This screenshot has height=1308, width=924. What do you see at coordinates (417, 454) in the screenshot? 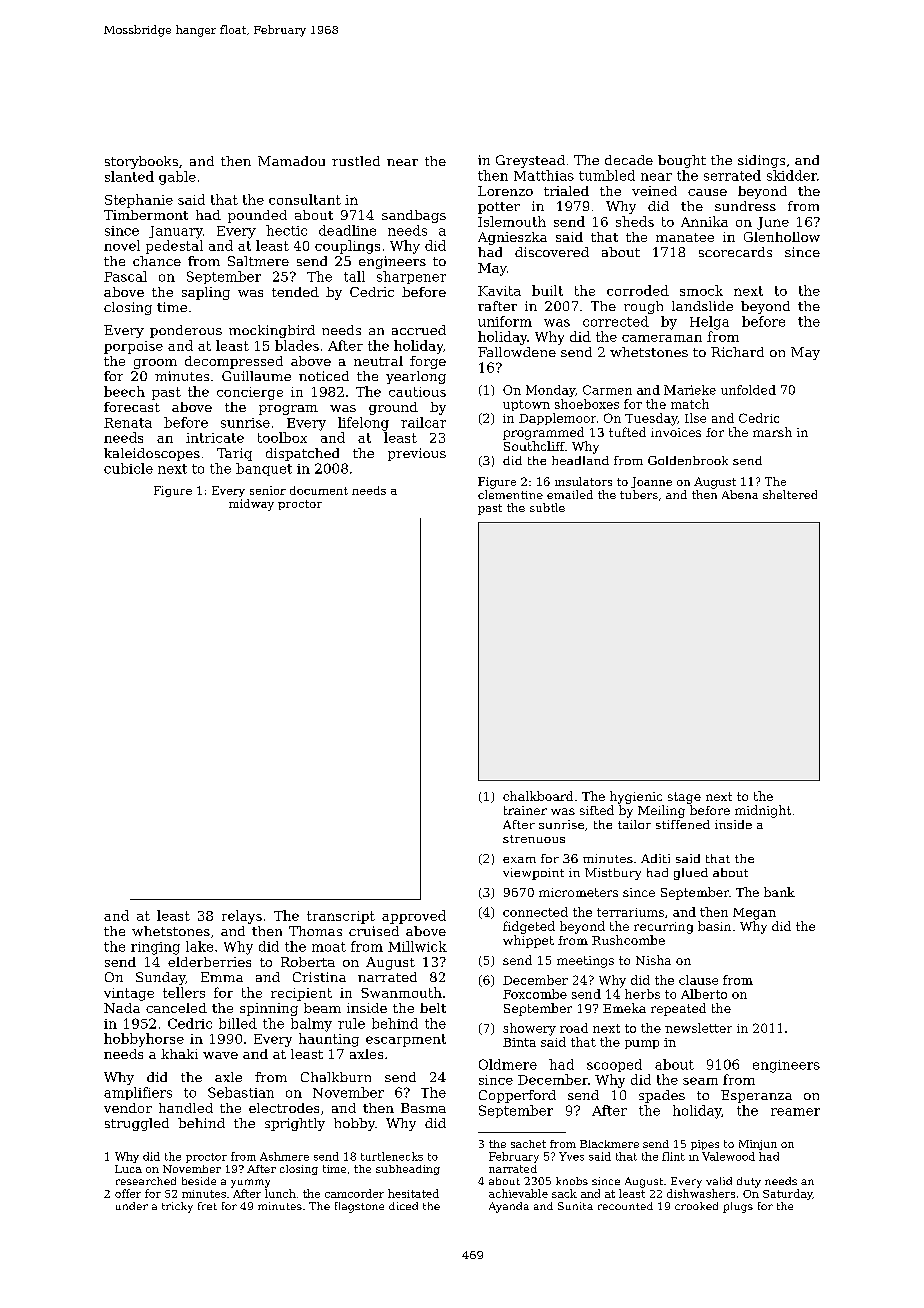
I see `previous` at bounding box center [417, 454].
